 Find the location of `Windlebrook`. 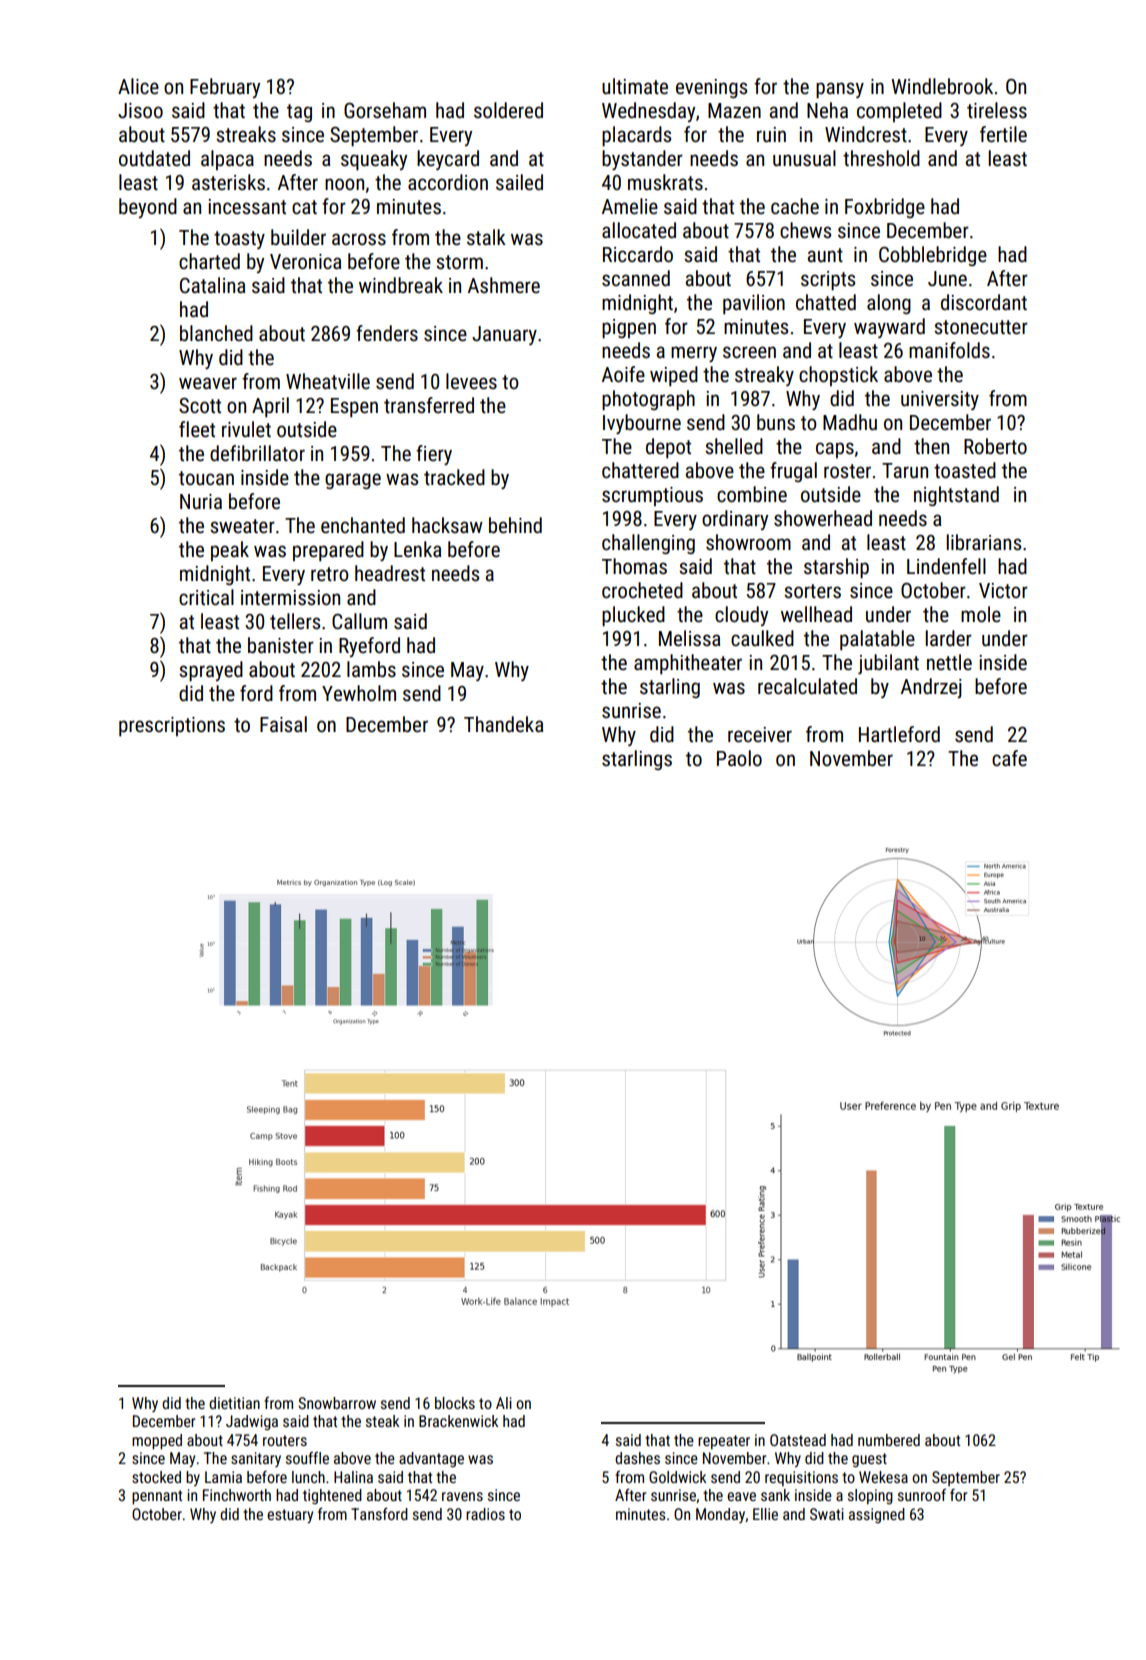

Windlebrook is located at coordinates (942, 86).
